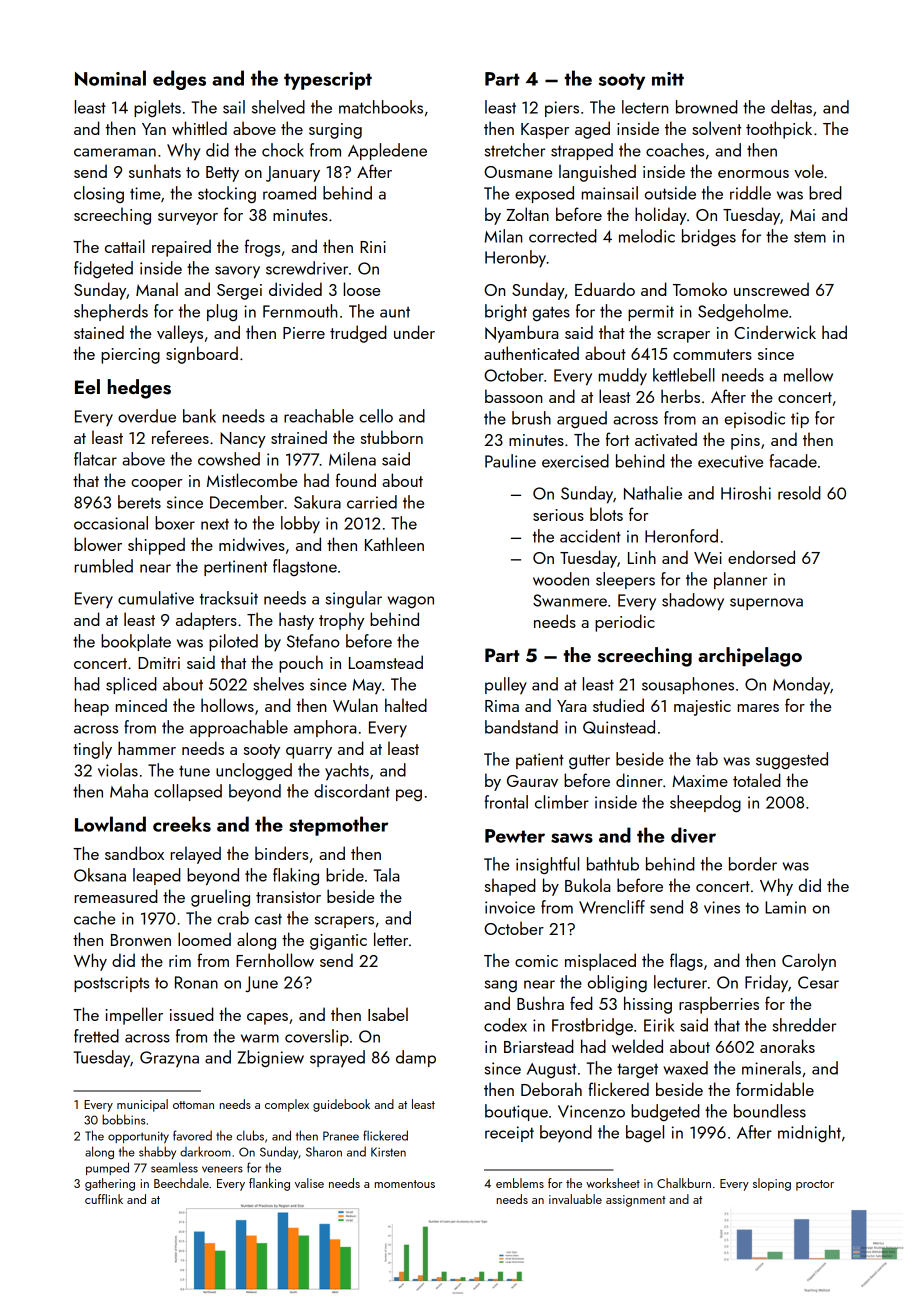  Describe the element at coordinates (175, 523) in the page. I see `boxer` at that location.
